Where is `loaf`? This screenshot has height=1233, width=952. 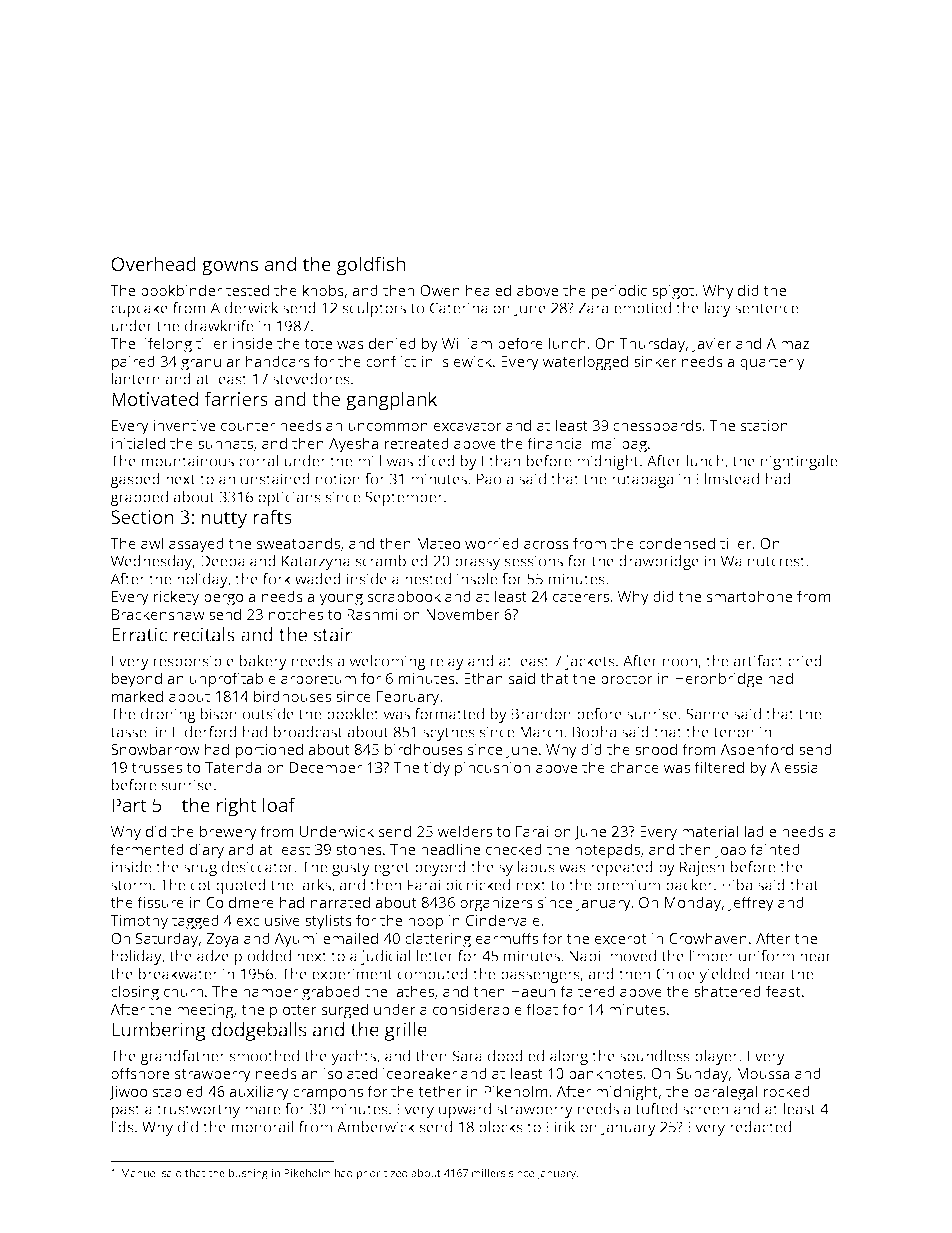 loaf is located at coordinates (279, 804).
